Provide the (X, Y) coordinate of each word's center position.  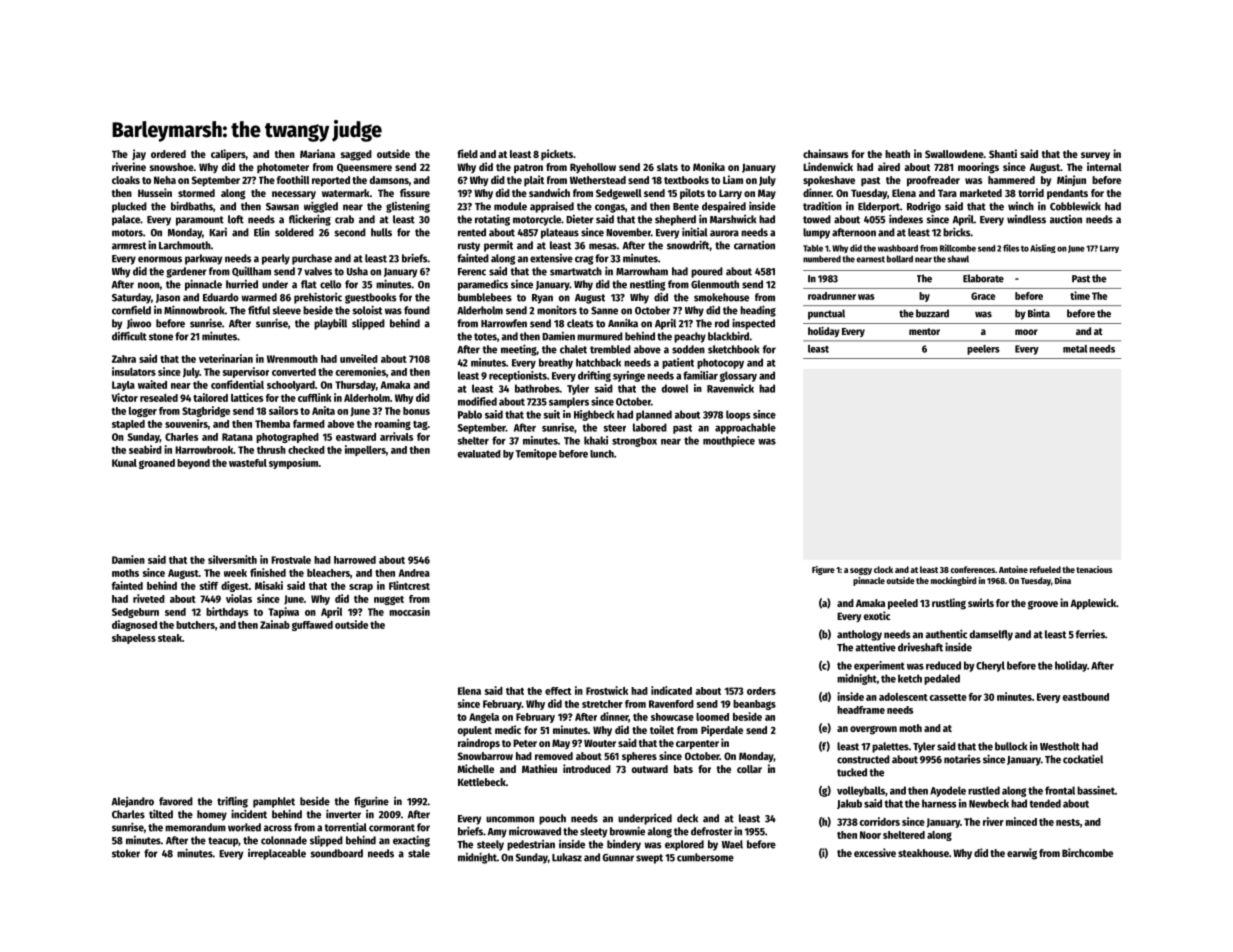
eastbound (1086, 697)
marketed (981, 193)
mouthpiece (729, 441)
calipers (228, 154)
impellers (365, 450)
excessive (875, 852)
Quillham (251, 271)
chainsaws (825, 153)
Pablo (470, 414)
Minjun (1071, 180)
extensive (551, 258)
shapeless (134, 639)
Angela (484, 718)
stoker (126, 853)
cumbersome (705, 857)
